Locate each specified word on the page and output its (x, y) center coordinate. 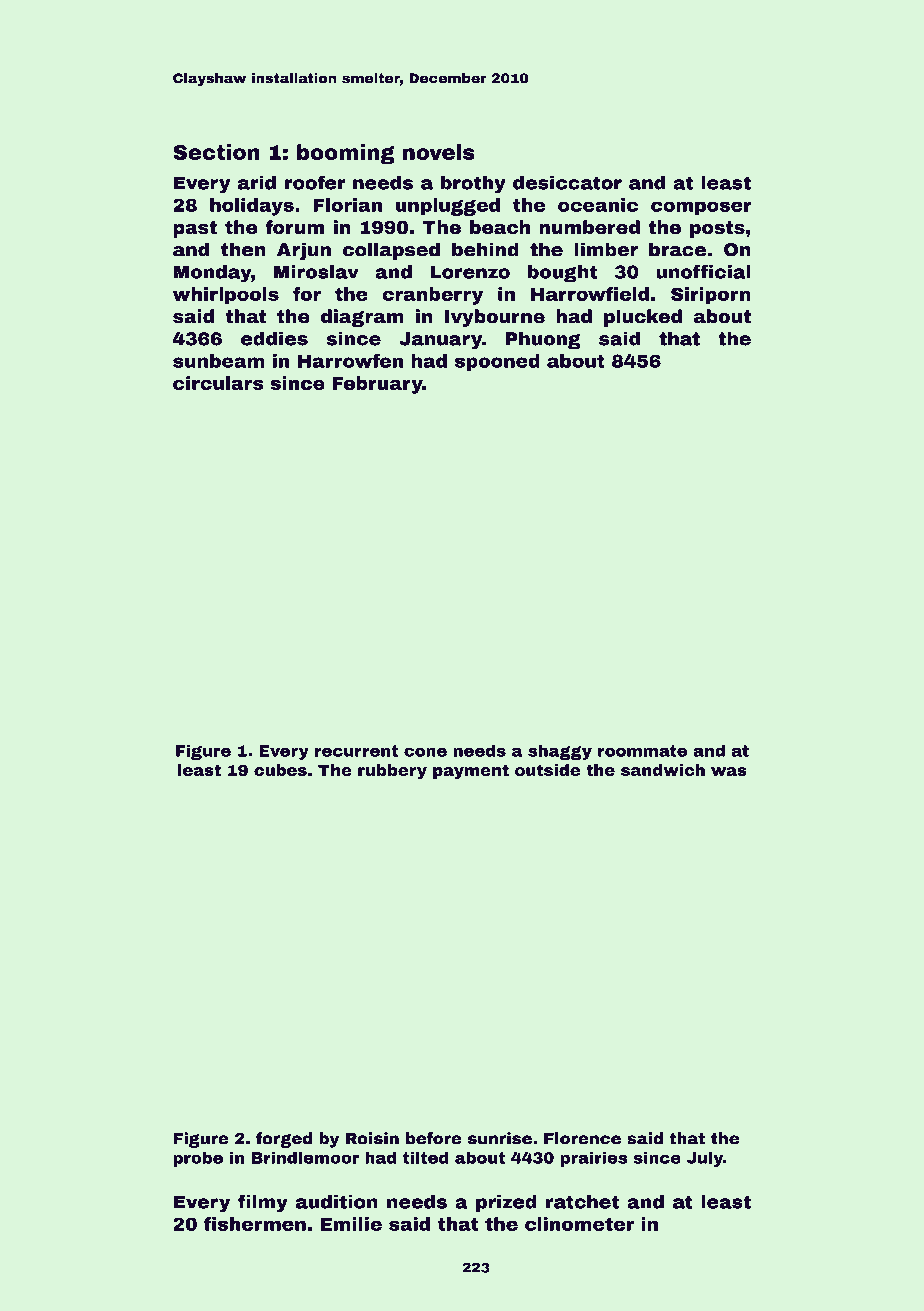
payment (471, 772)
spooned (497, 363)
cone (425, 752)
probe (198, 1159)
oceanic (598, 205)
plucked (643, 318)
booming (346, 154)
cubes (280, 770)
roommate (642, 751)
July (705, 1159)
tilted (426, 1157)
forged (284, 1140)
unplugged (448, 207)
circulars (218, 383)
